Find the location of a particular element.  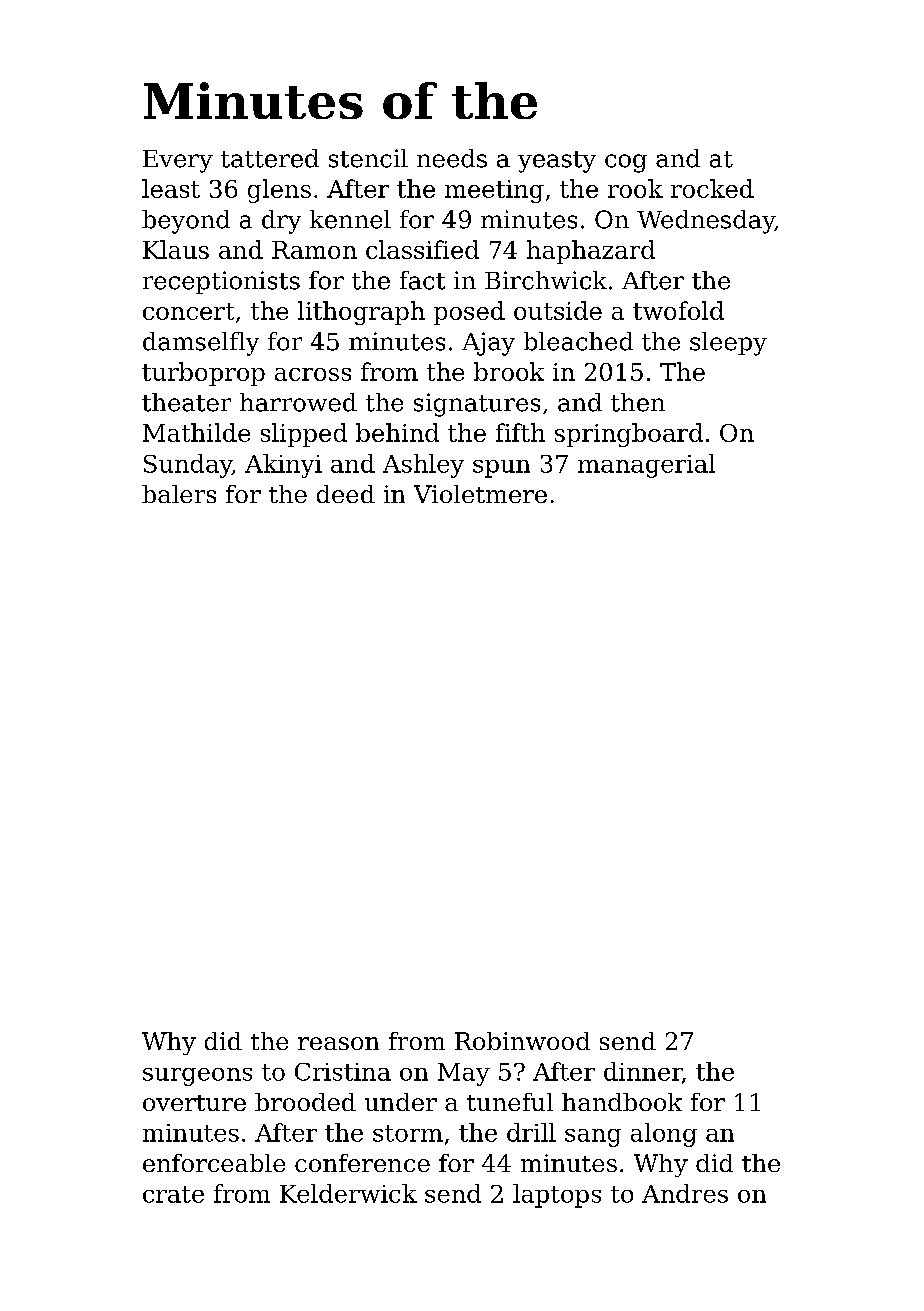

dinner is located at coordinates (643, 1071).
